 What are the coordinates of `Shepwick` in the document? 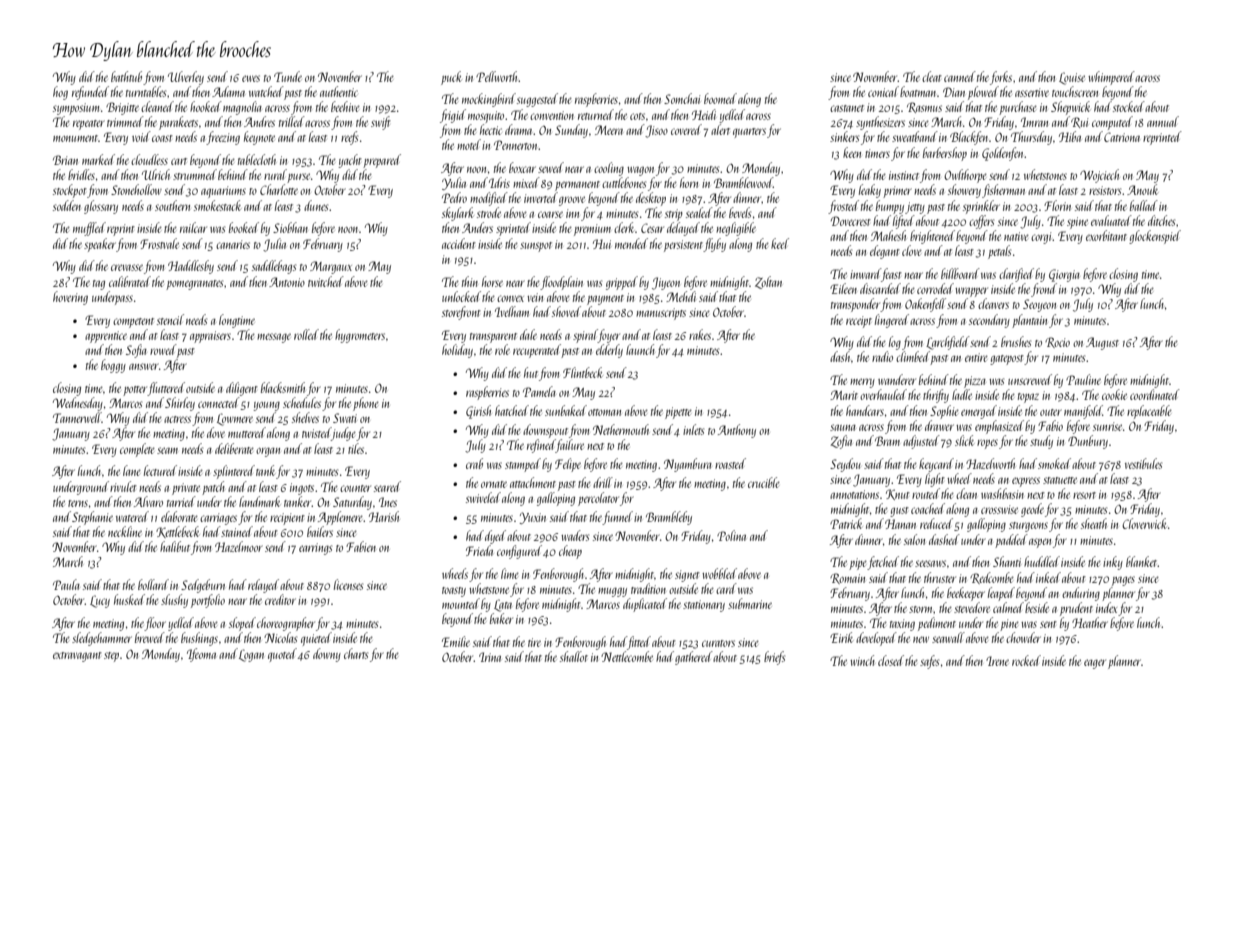 It's located at (1070, 108).
